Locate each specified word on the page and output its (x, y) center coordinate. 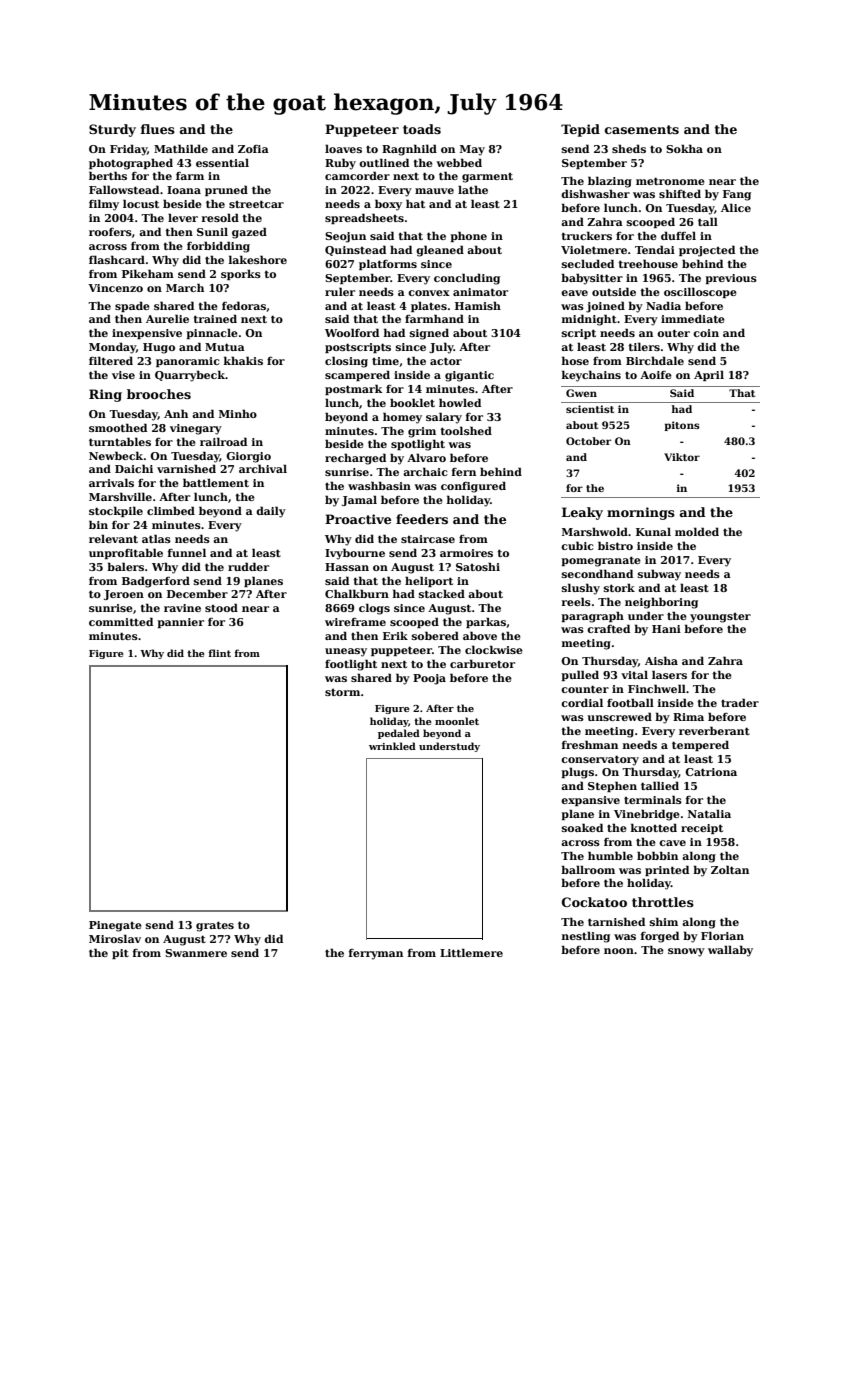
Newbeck (116, 455)
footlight (351, 665)
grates (215, 926)
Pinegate (115, 926)
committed (121, 621)
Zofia (253, 149)
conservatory (600, 760)
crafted (608, 628)
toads (422, 129)
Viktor (682, 457)
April (709, 375)
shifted (680, 193)
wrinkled (392, 746)
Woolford (352, 332)
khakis (243, 360)
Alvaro (426, 457)
